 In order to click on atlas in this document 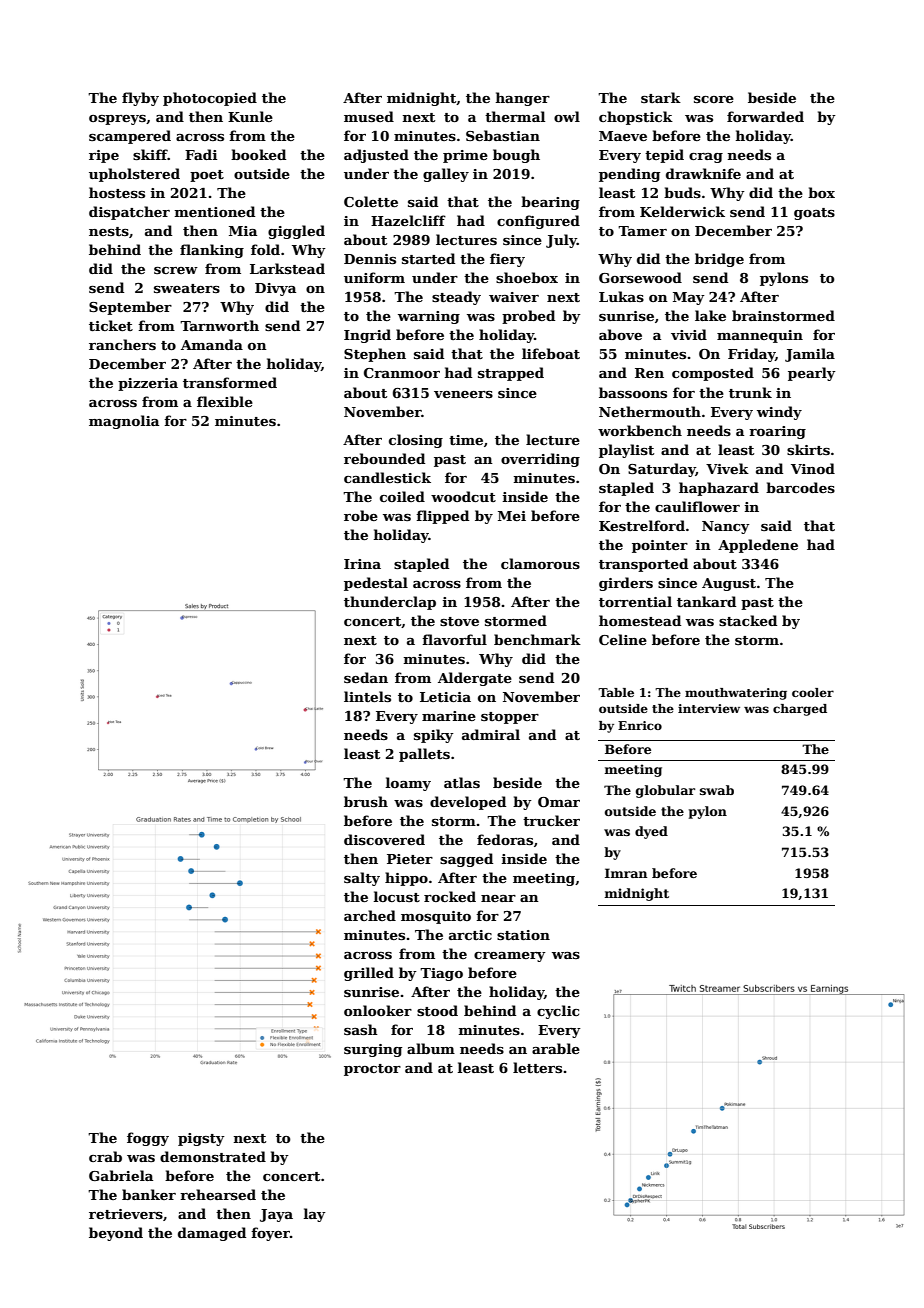, I will do `click(462, 782)`.
